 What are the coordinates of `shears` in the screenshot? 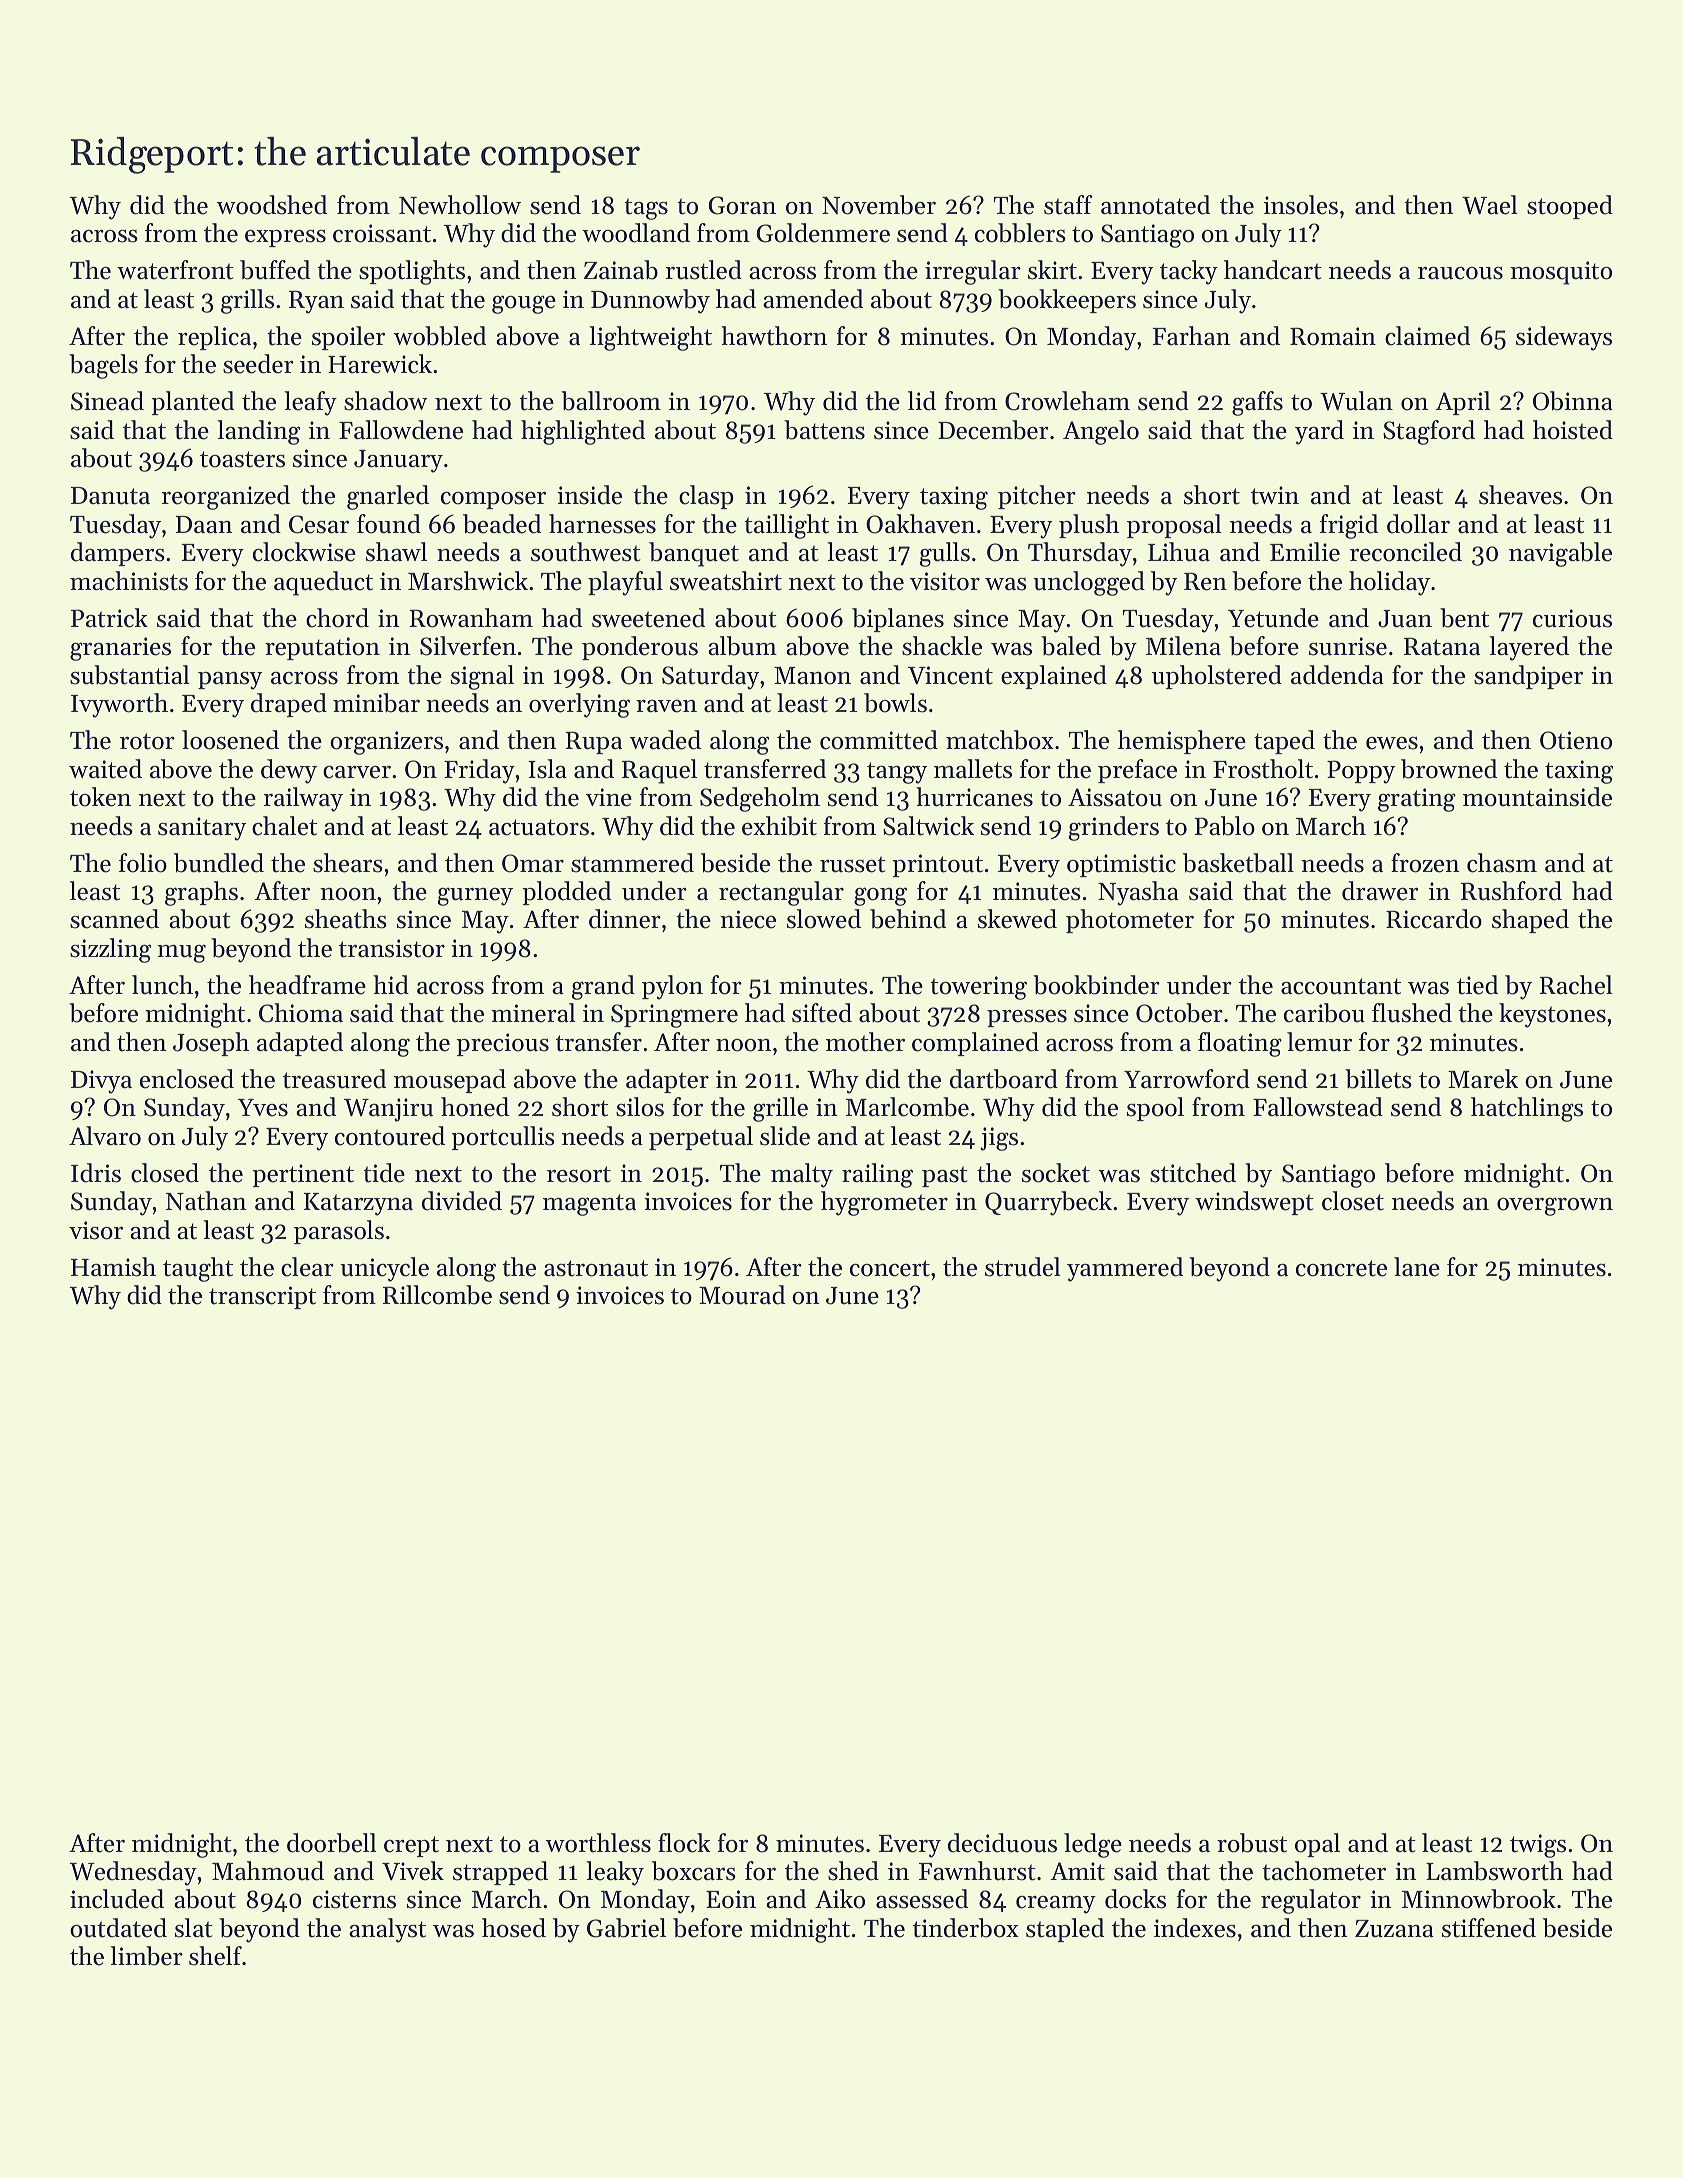 It's located at (348, 863).
